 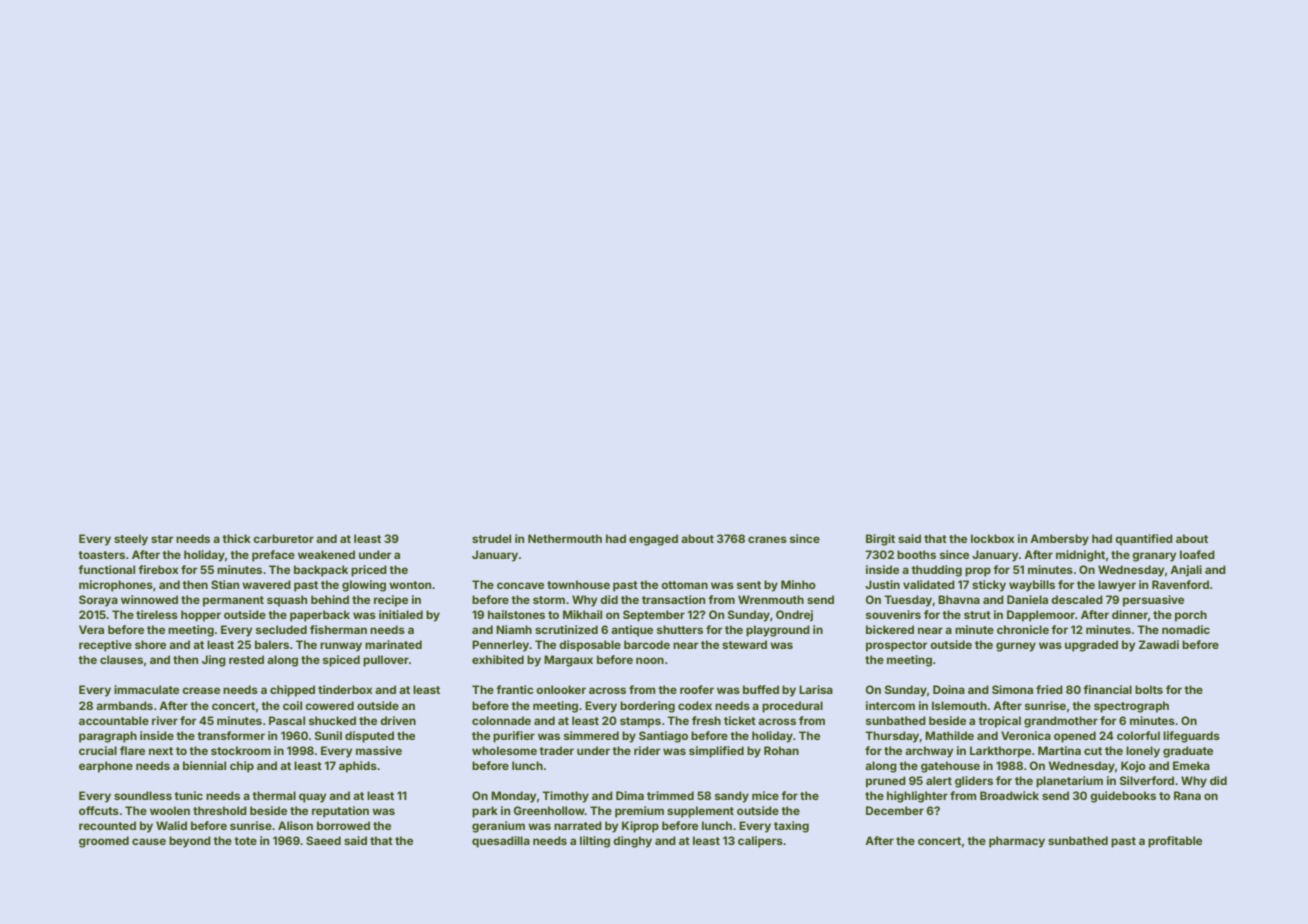 I want to click on soundless, so click(x=143, y=795).
